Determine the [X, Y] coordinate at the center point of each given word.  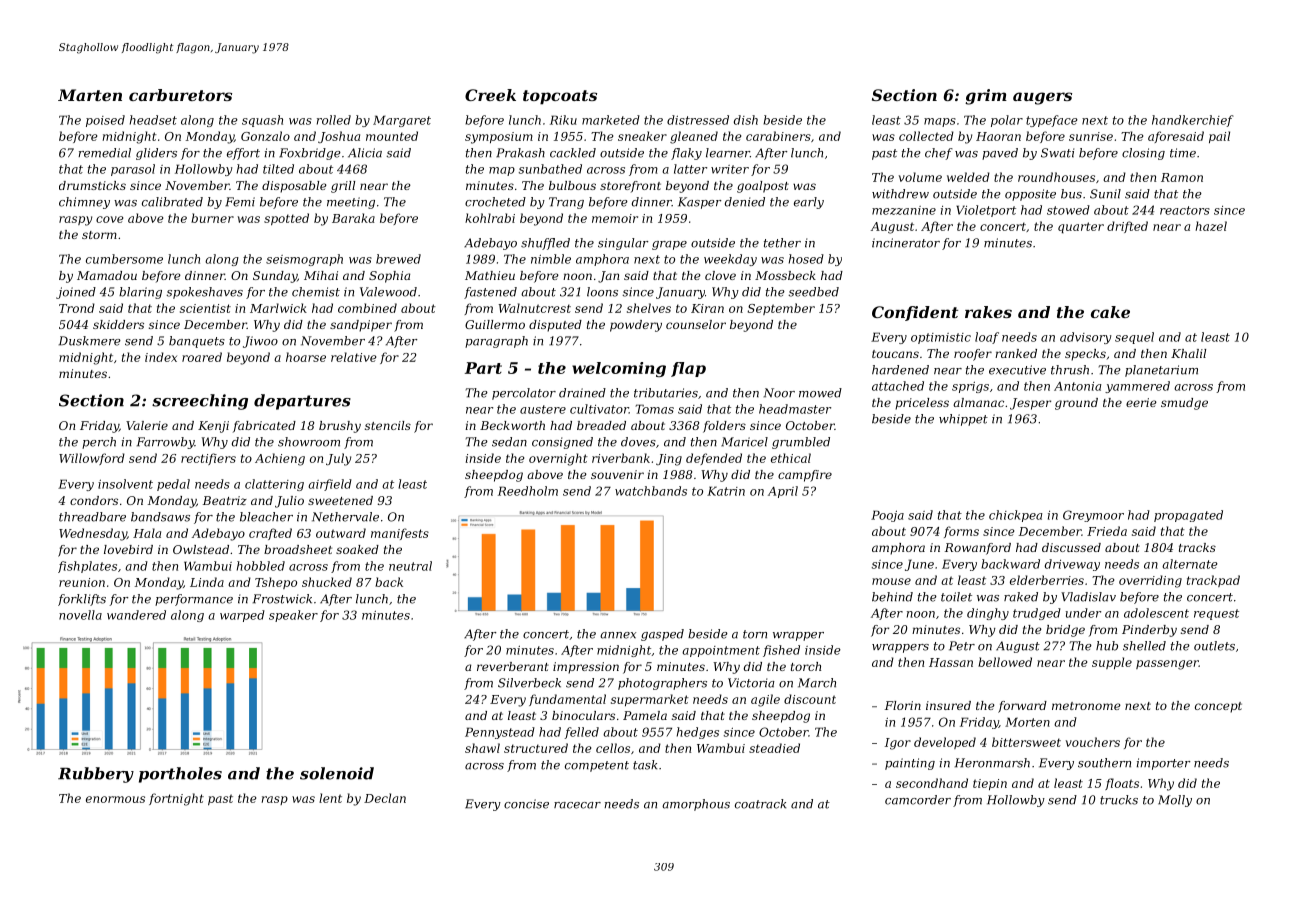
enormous [115, 799]
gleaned [694, 137]
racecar [577, 805]
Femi [240, 202]
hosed [806, 259]
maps [940, 122]
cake [1110, 312]
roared [202, 357]
